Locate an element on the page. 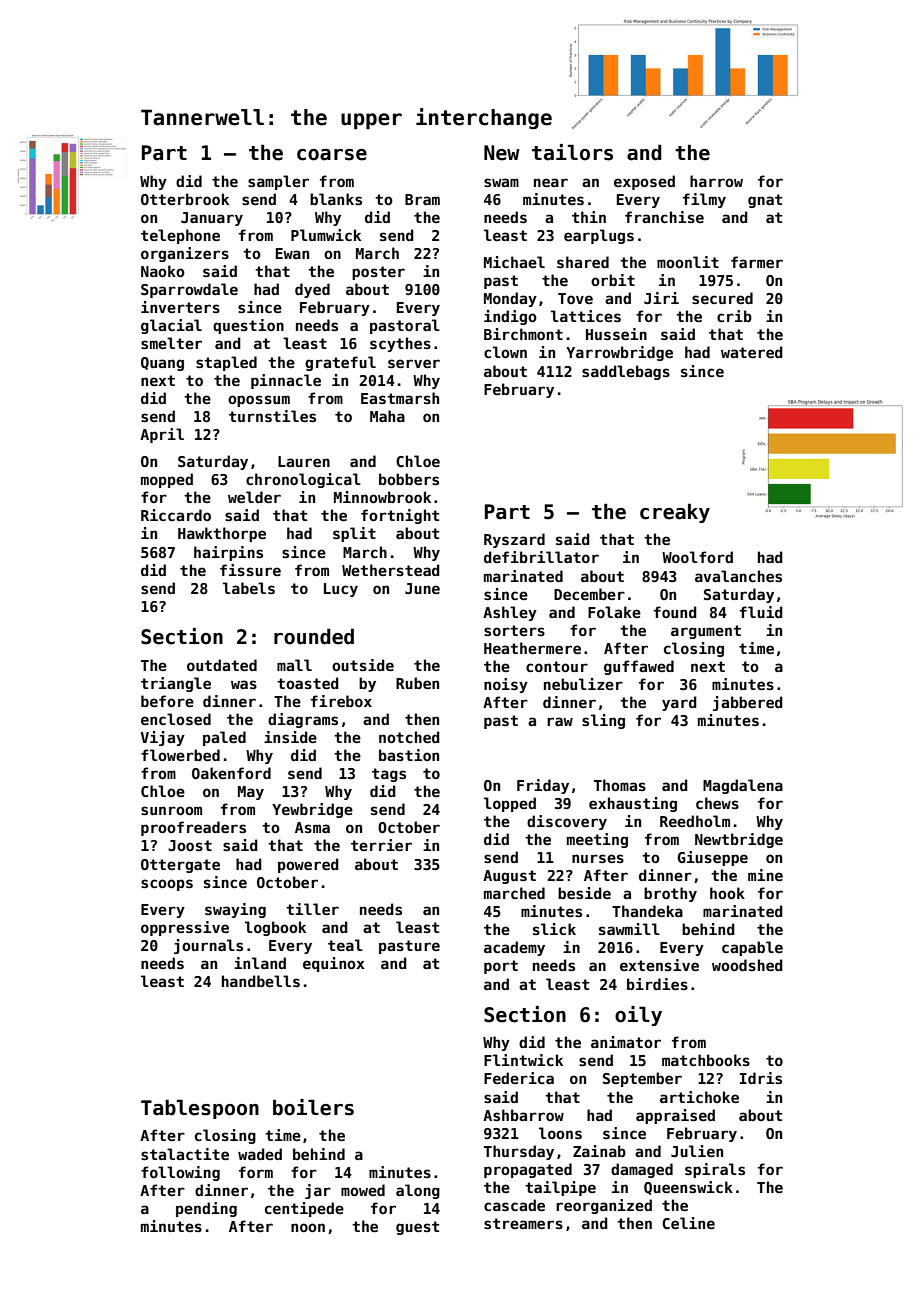  Magdalena is located at coordinates (743, 786).
